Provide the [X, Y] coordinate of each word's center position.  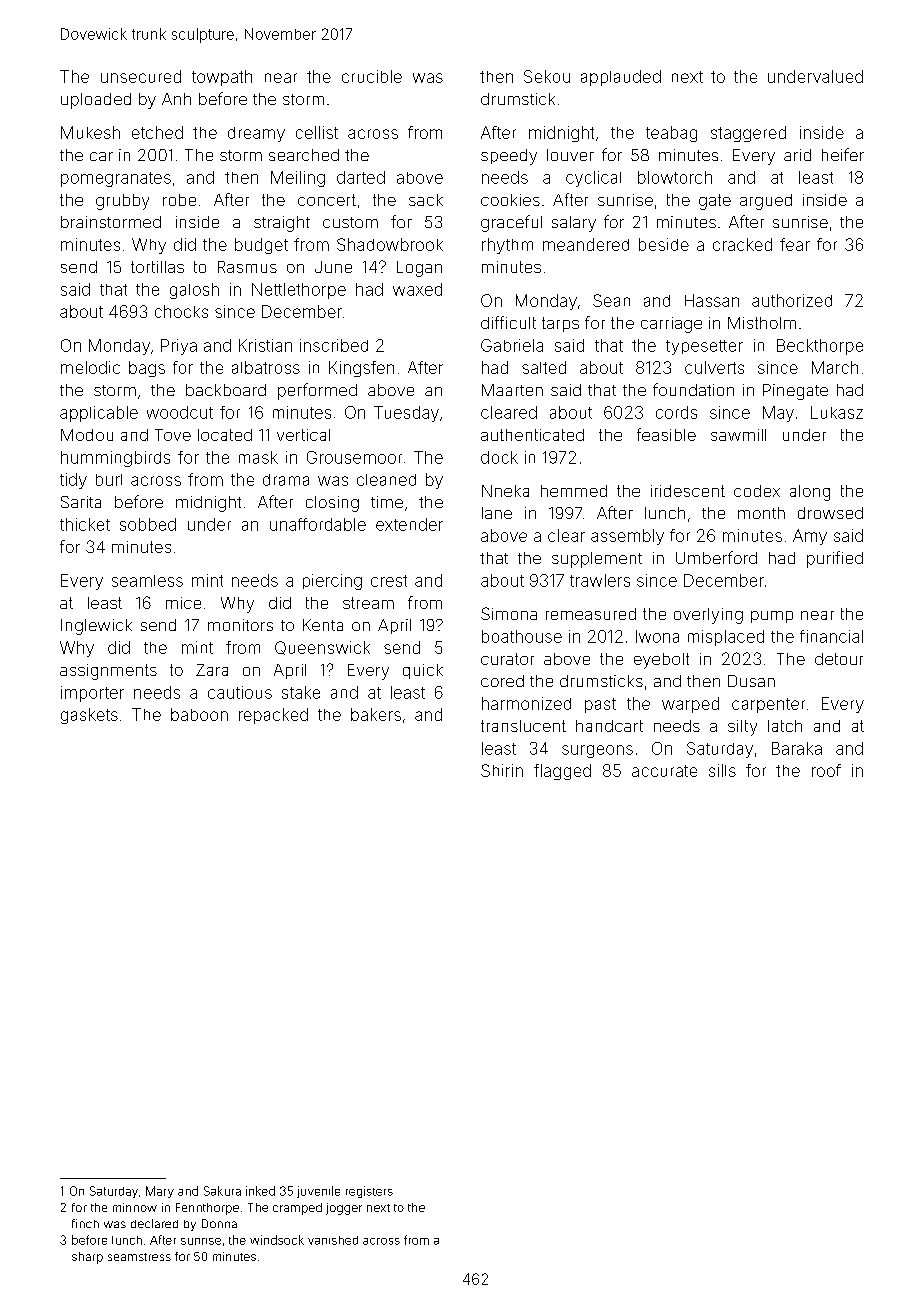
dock [499, 457]
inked [260, 1191]
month [761, 513]
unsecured [141, 76]
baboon [199, 714]
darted [361, 177]
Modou [87, 435]
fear [795, 244]
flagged [562, 772]
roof [826, 770]
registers [369, 1192]
